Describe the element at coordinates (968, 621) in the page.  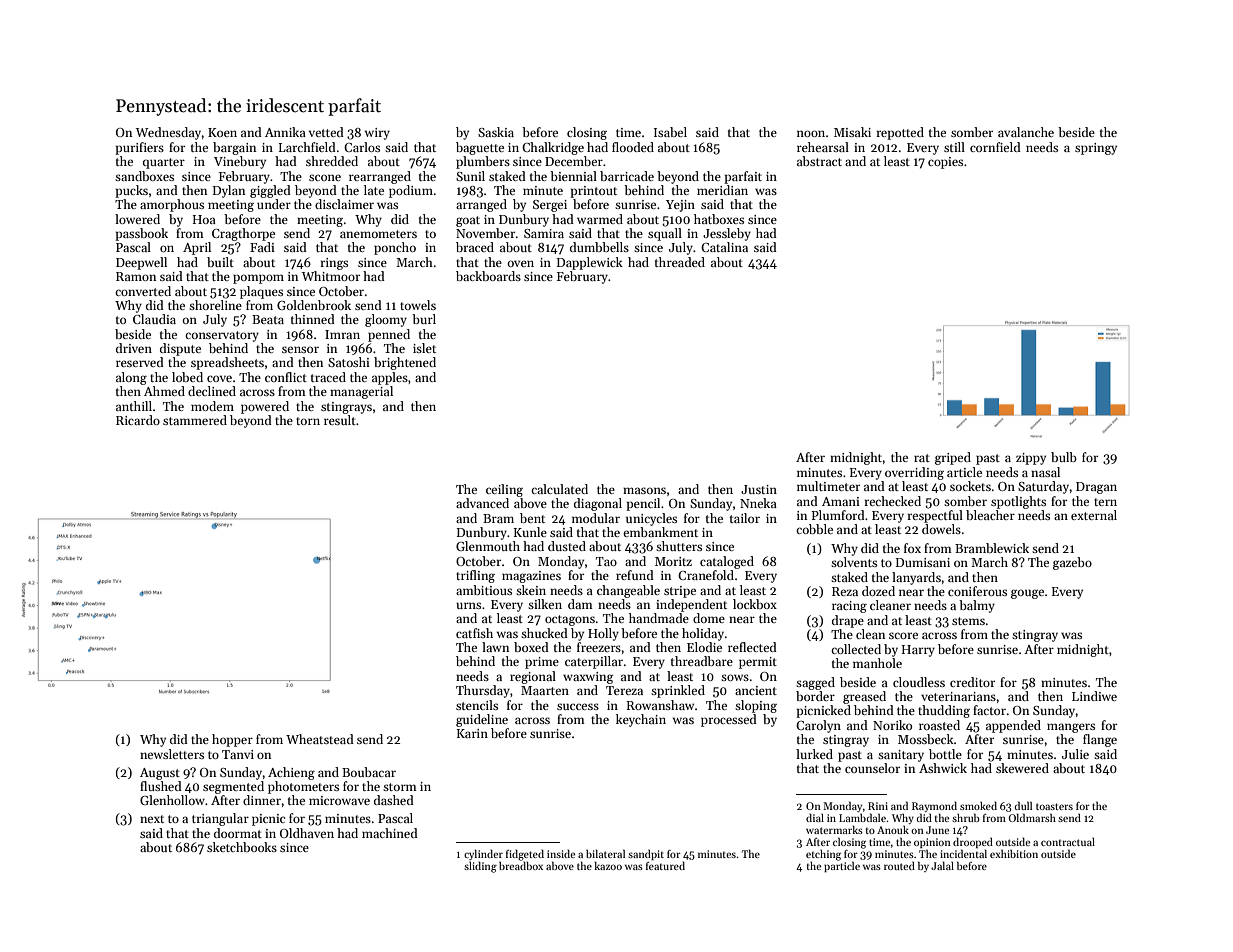
I see `stems` at that location.
